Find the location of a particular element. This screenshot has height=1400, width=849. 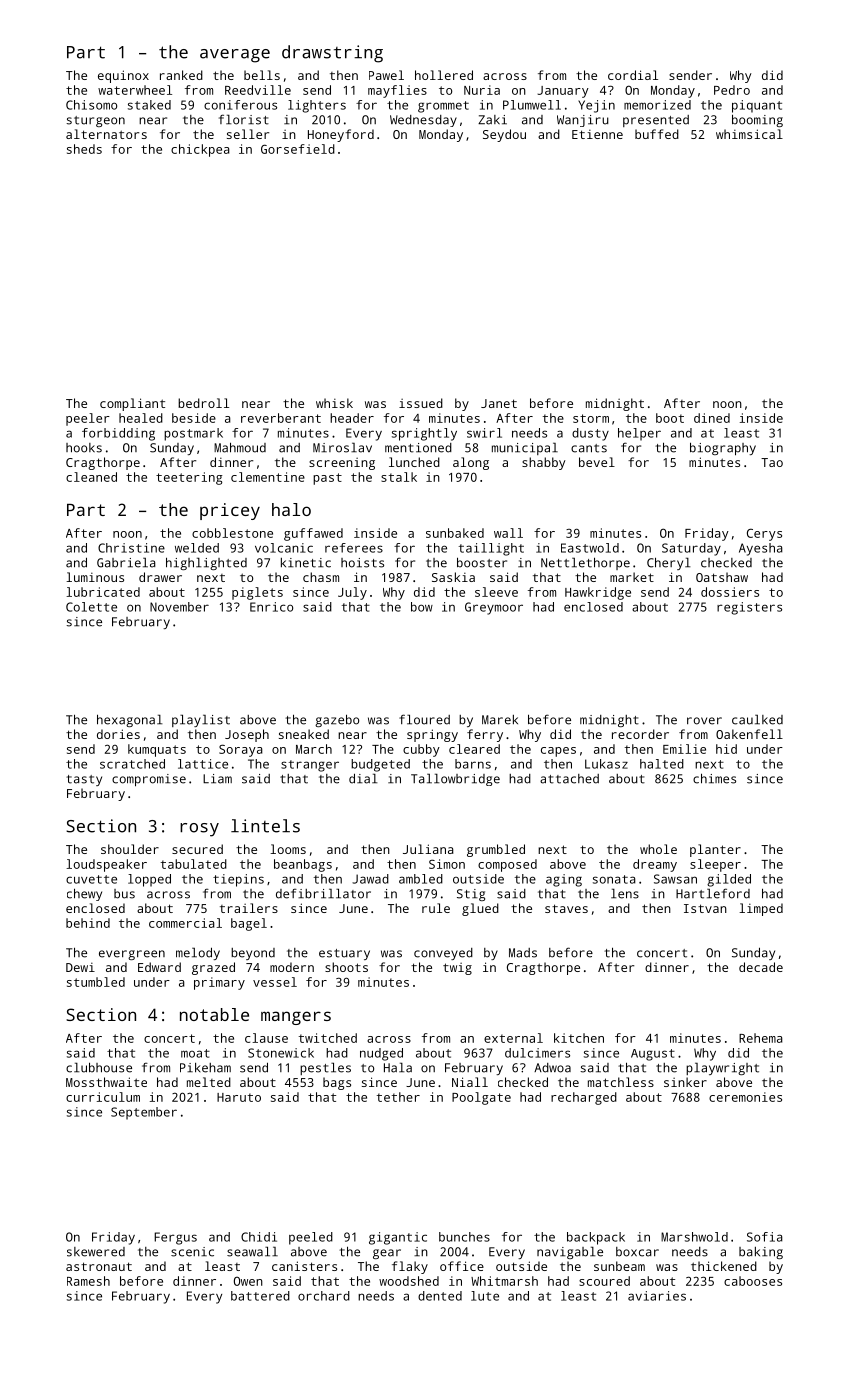

dined is located at coordinates (712, 418).
